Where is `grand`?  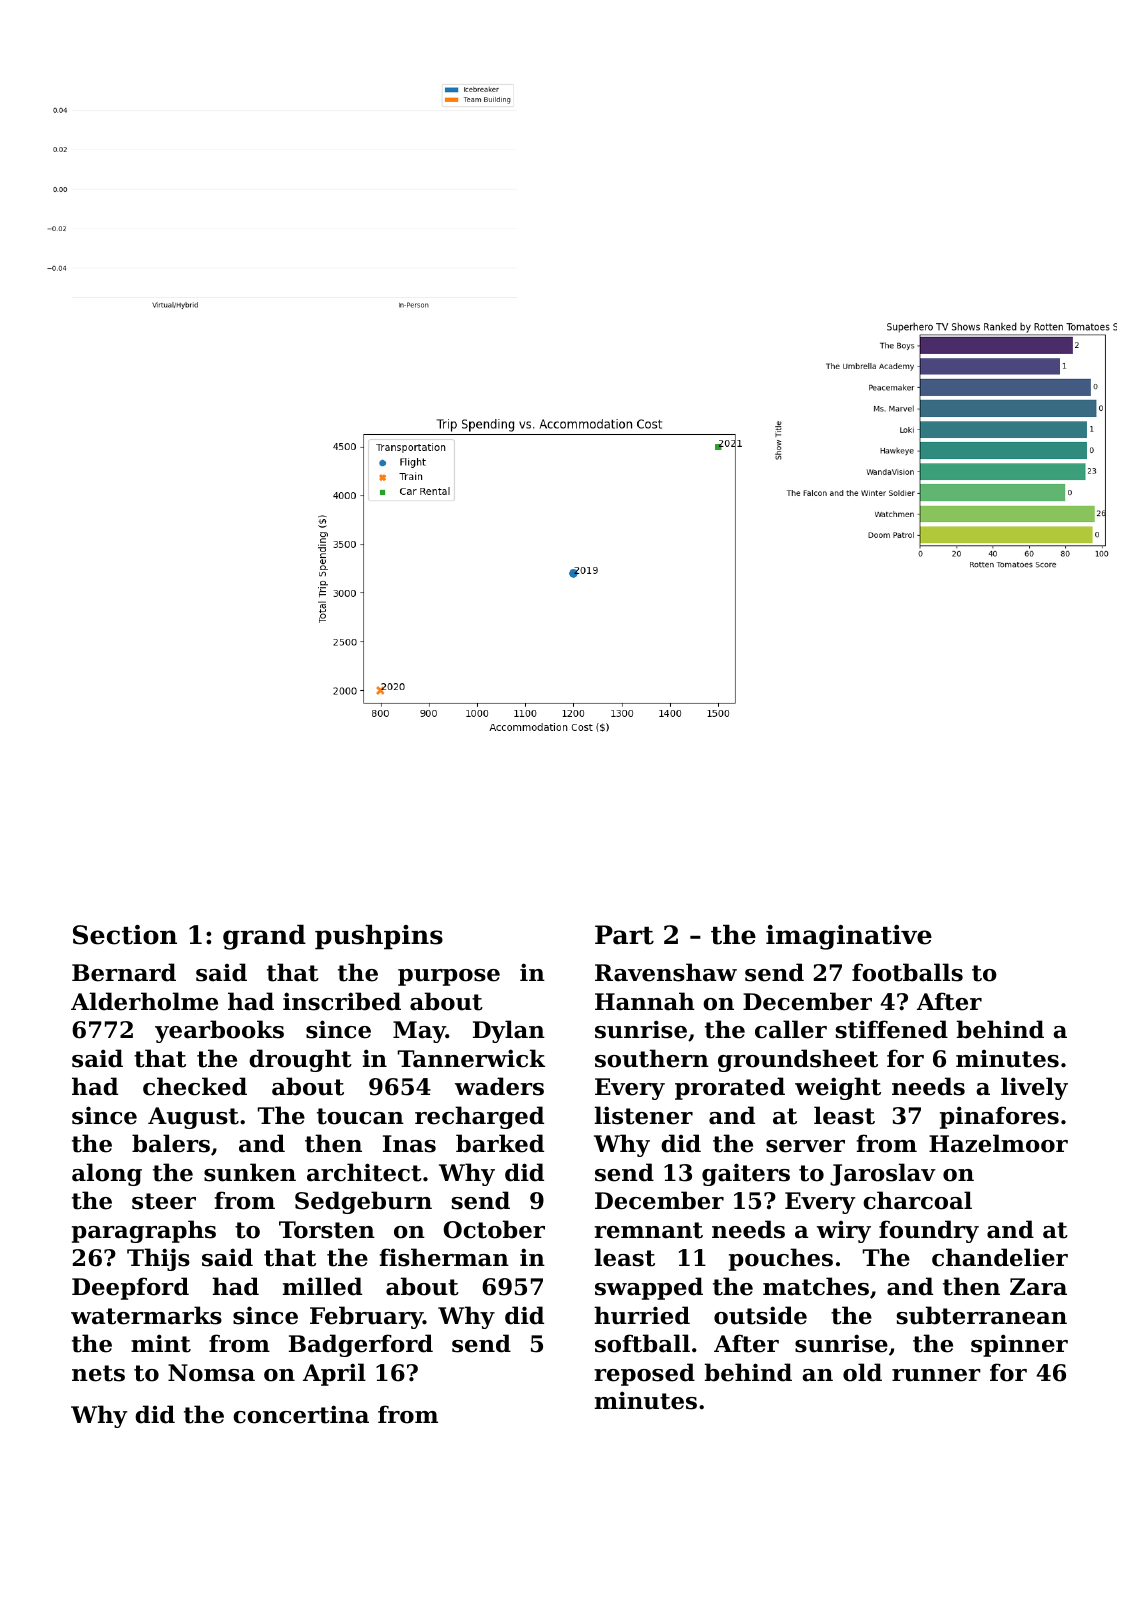
grand is located at coordinates (264, 937).
